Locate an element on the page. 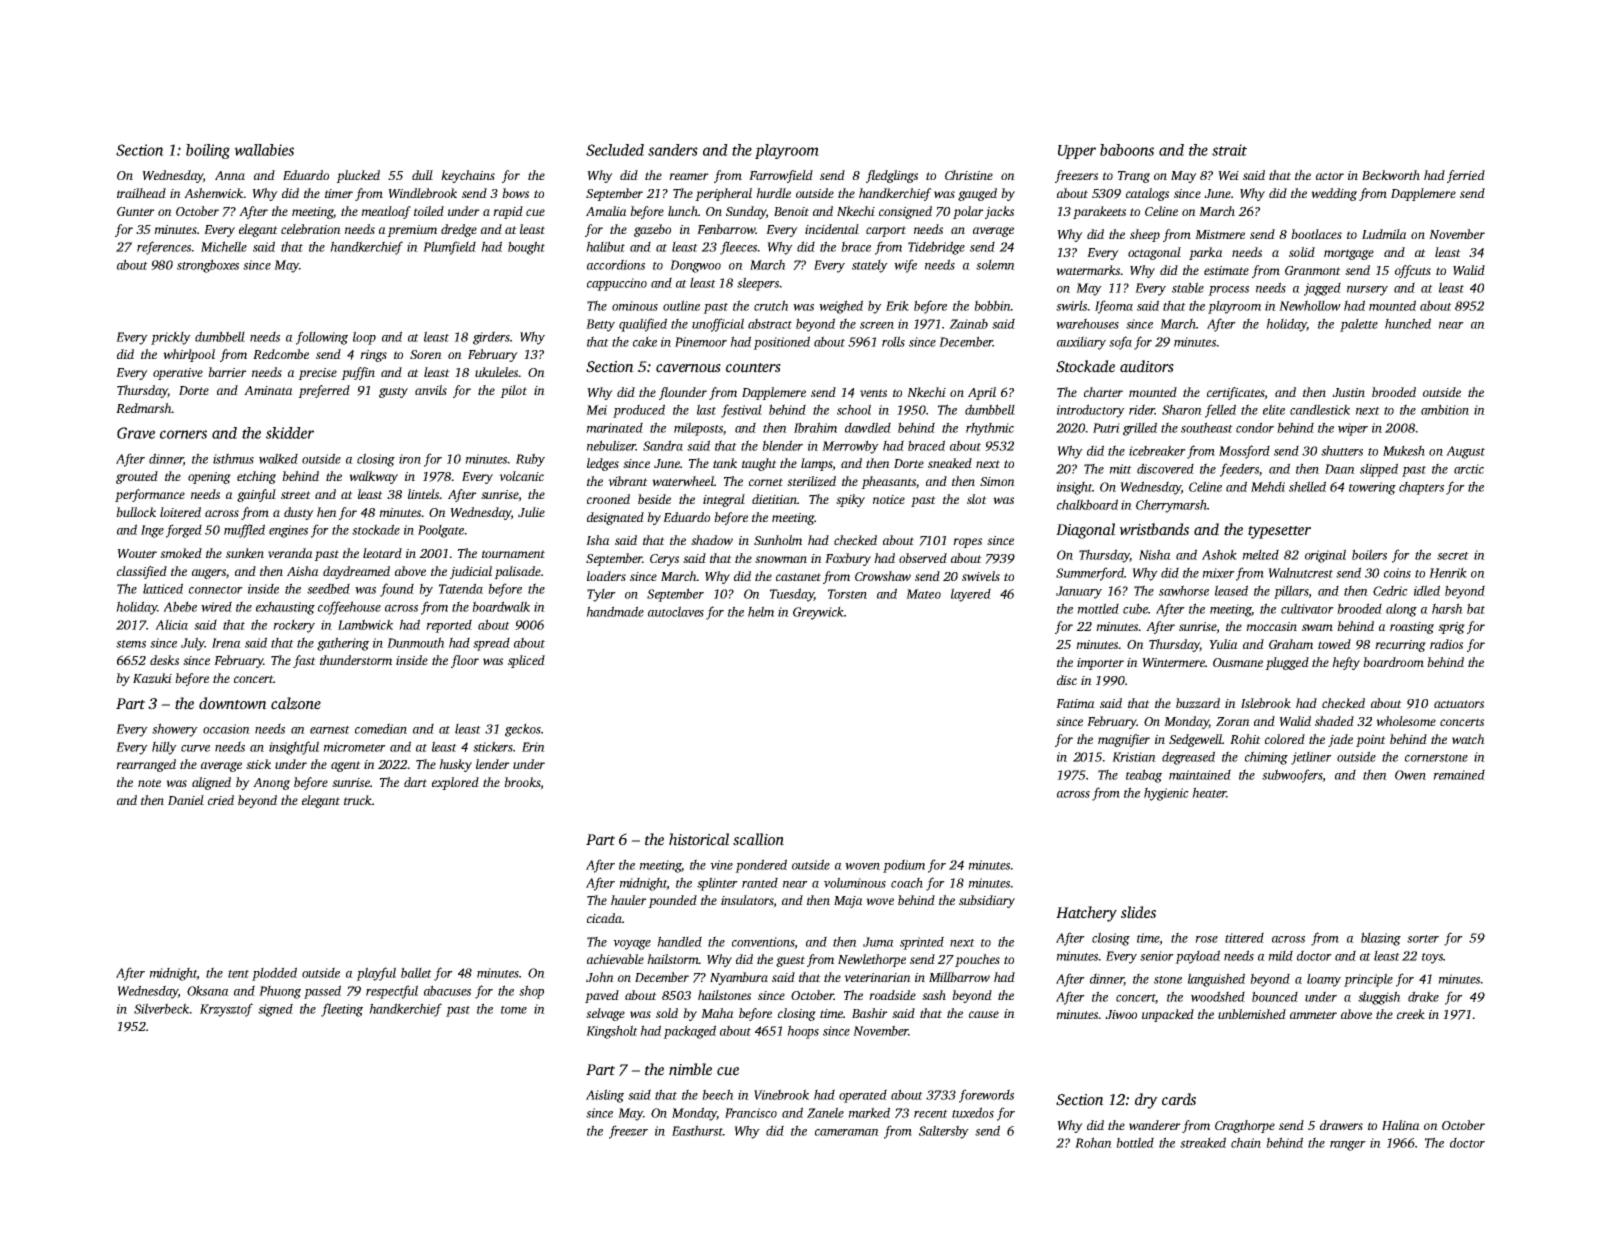 The width and height of the document is (1601, 1237). wedding is located at coordinates (1334, 194).
